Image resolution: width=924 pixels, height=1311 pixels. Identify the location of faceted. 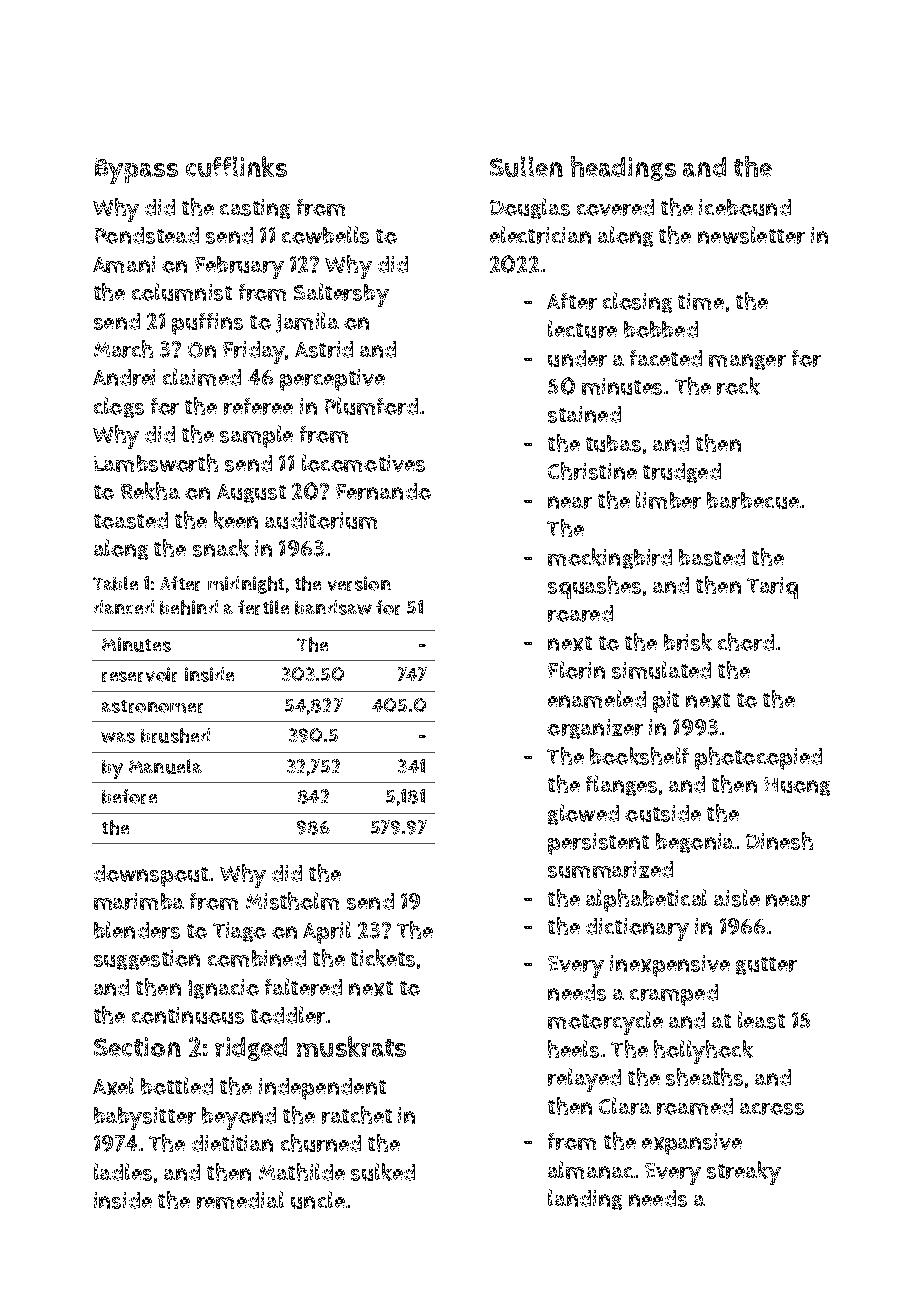
(666, 358).
